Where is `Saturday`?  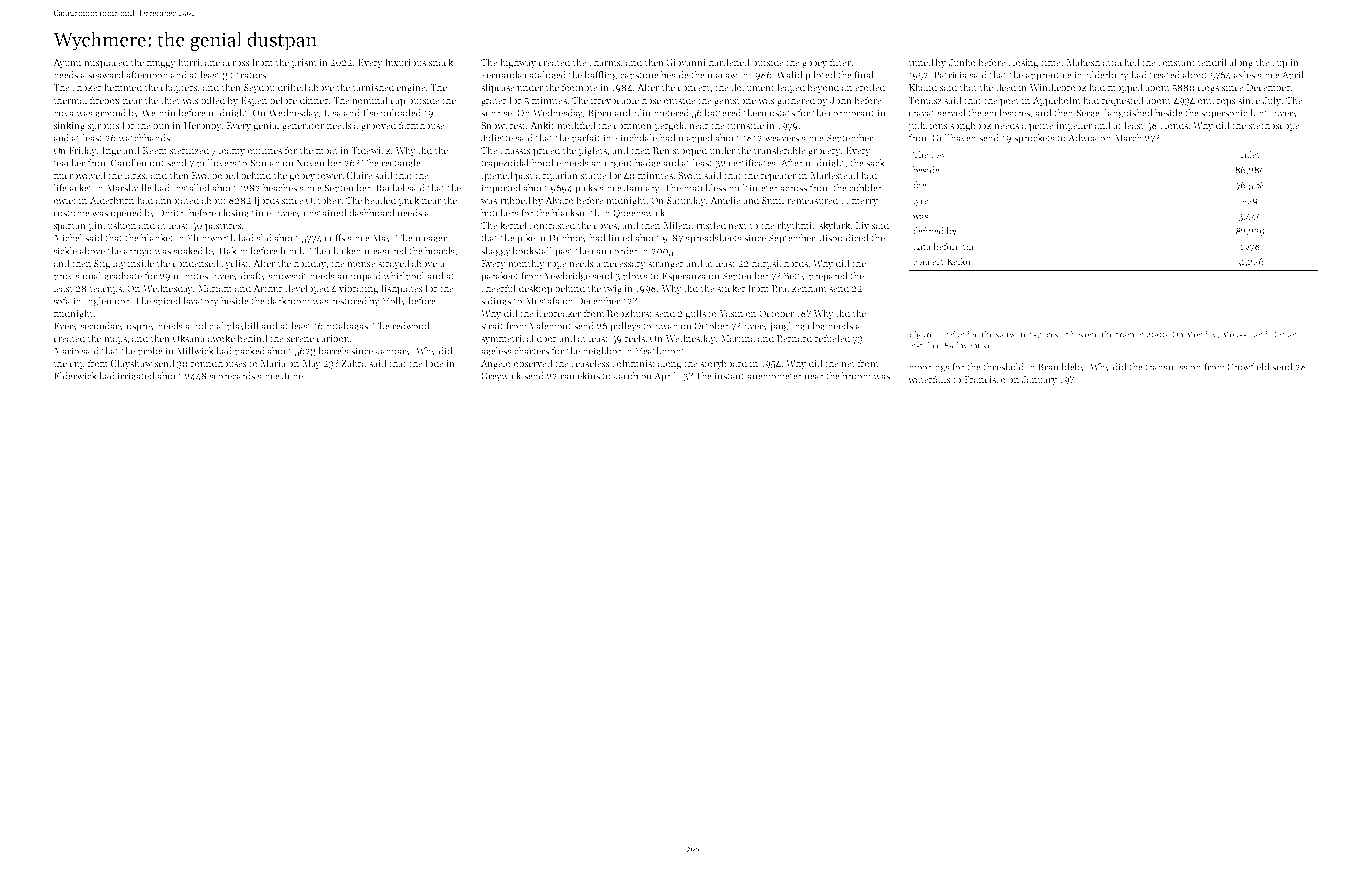
Saturday is located at coordinates (686, 201).
